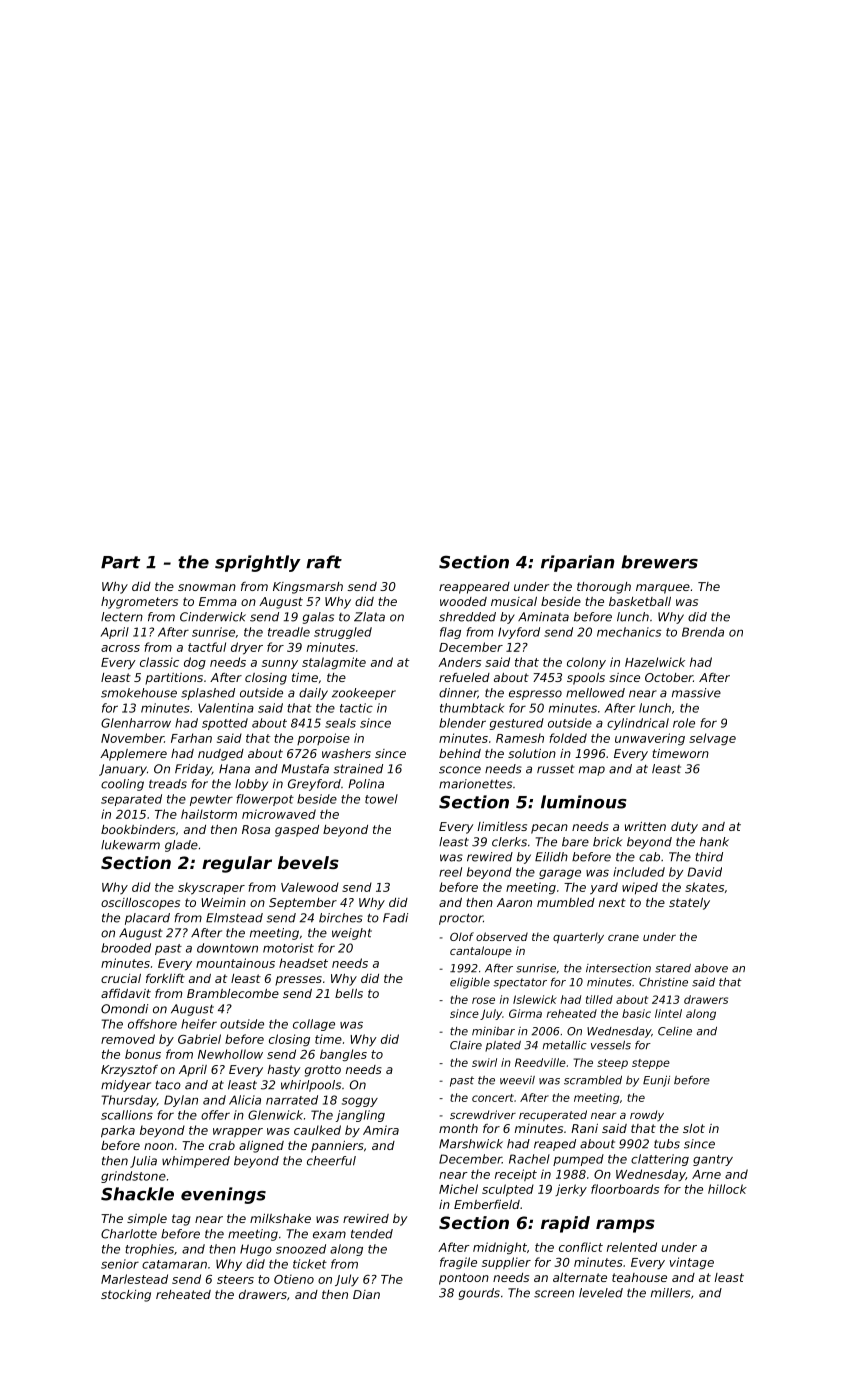 The image size is (849, 1400). I want to click on screen, so click(554, 1294).
